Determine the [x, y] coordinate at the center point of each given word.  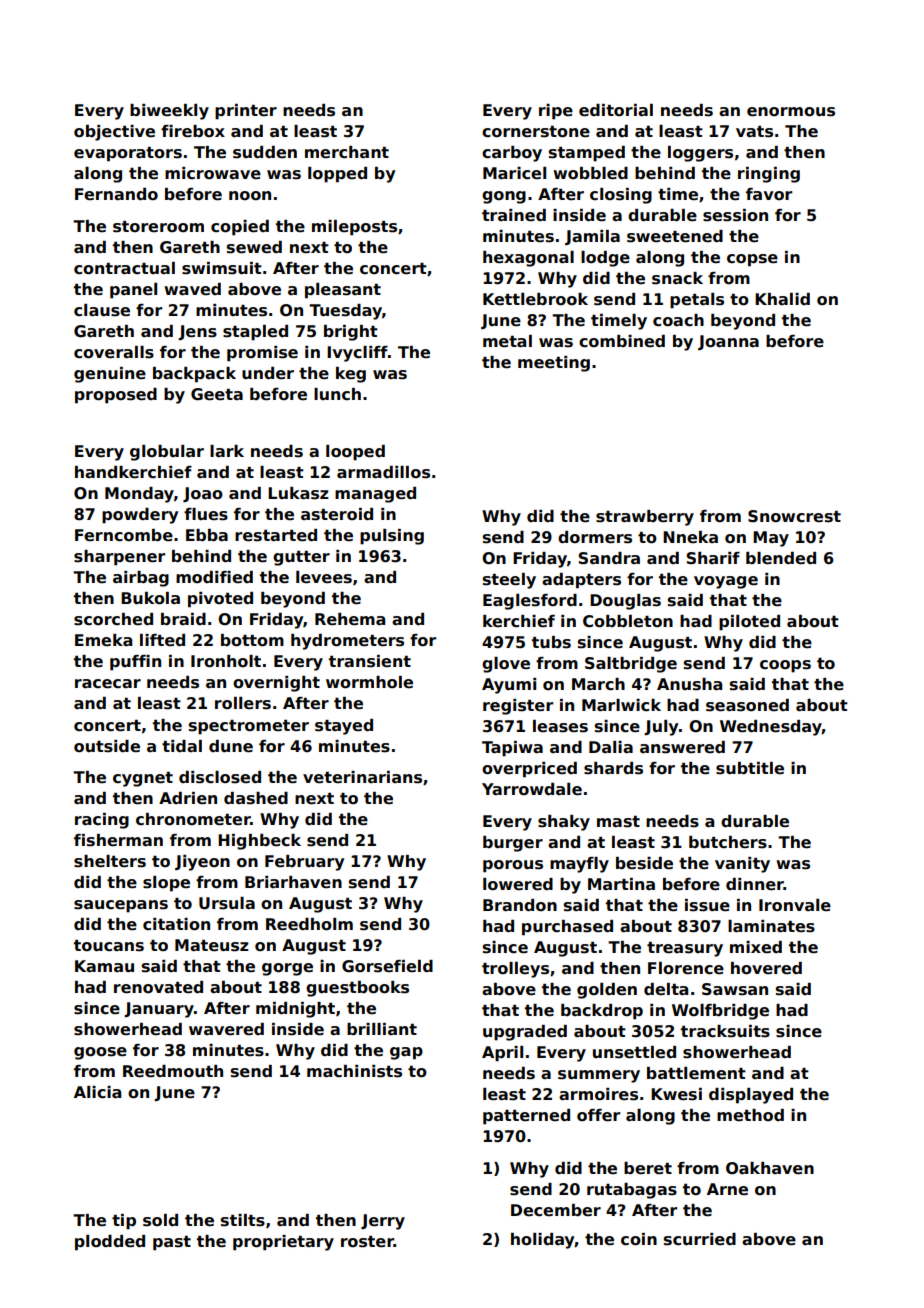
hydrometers [347, 642]
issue [707, 905]
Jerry [383, 1222]
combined [622, 341]
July [661, 728]
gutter [301, 558]
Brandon [520, 905]
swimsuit [222, 268]
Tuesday [345, 312]
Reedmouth [173, 1071]
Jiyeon [202, 863]
